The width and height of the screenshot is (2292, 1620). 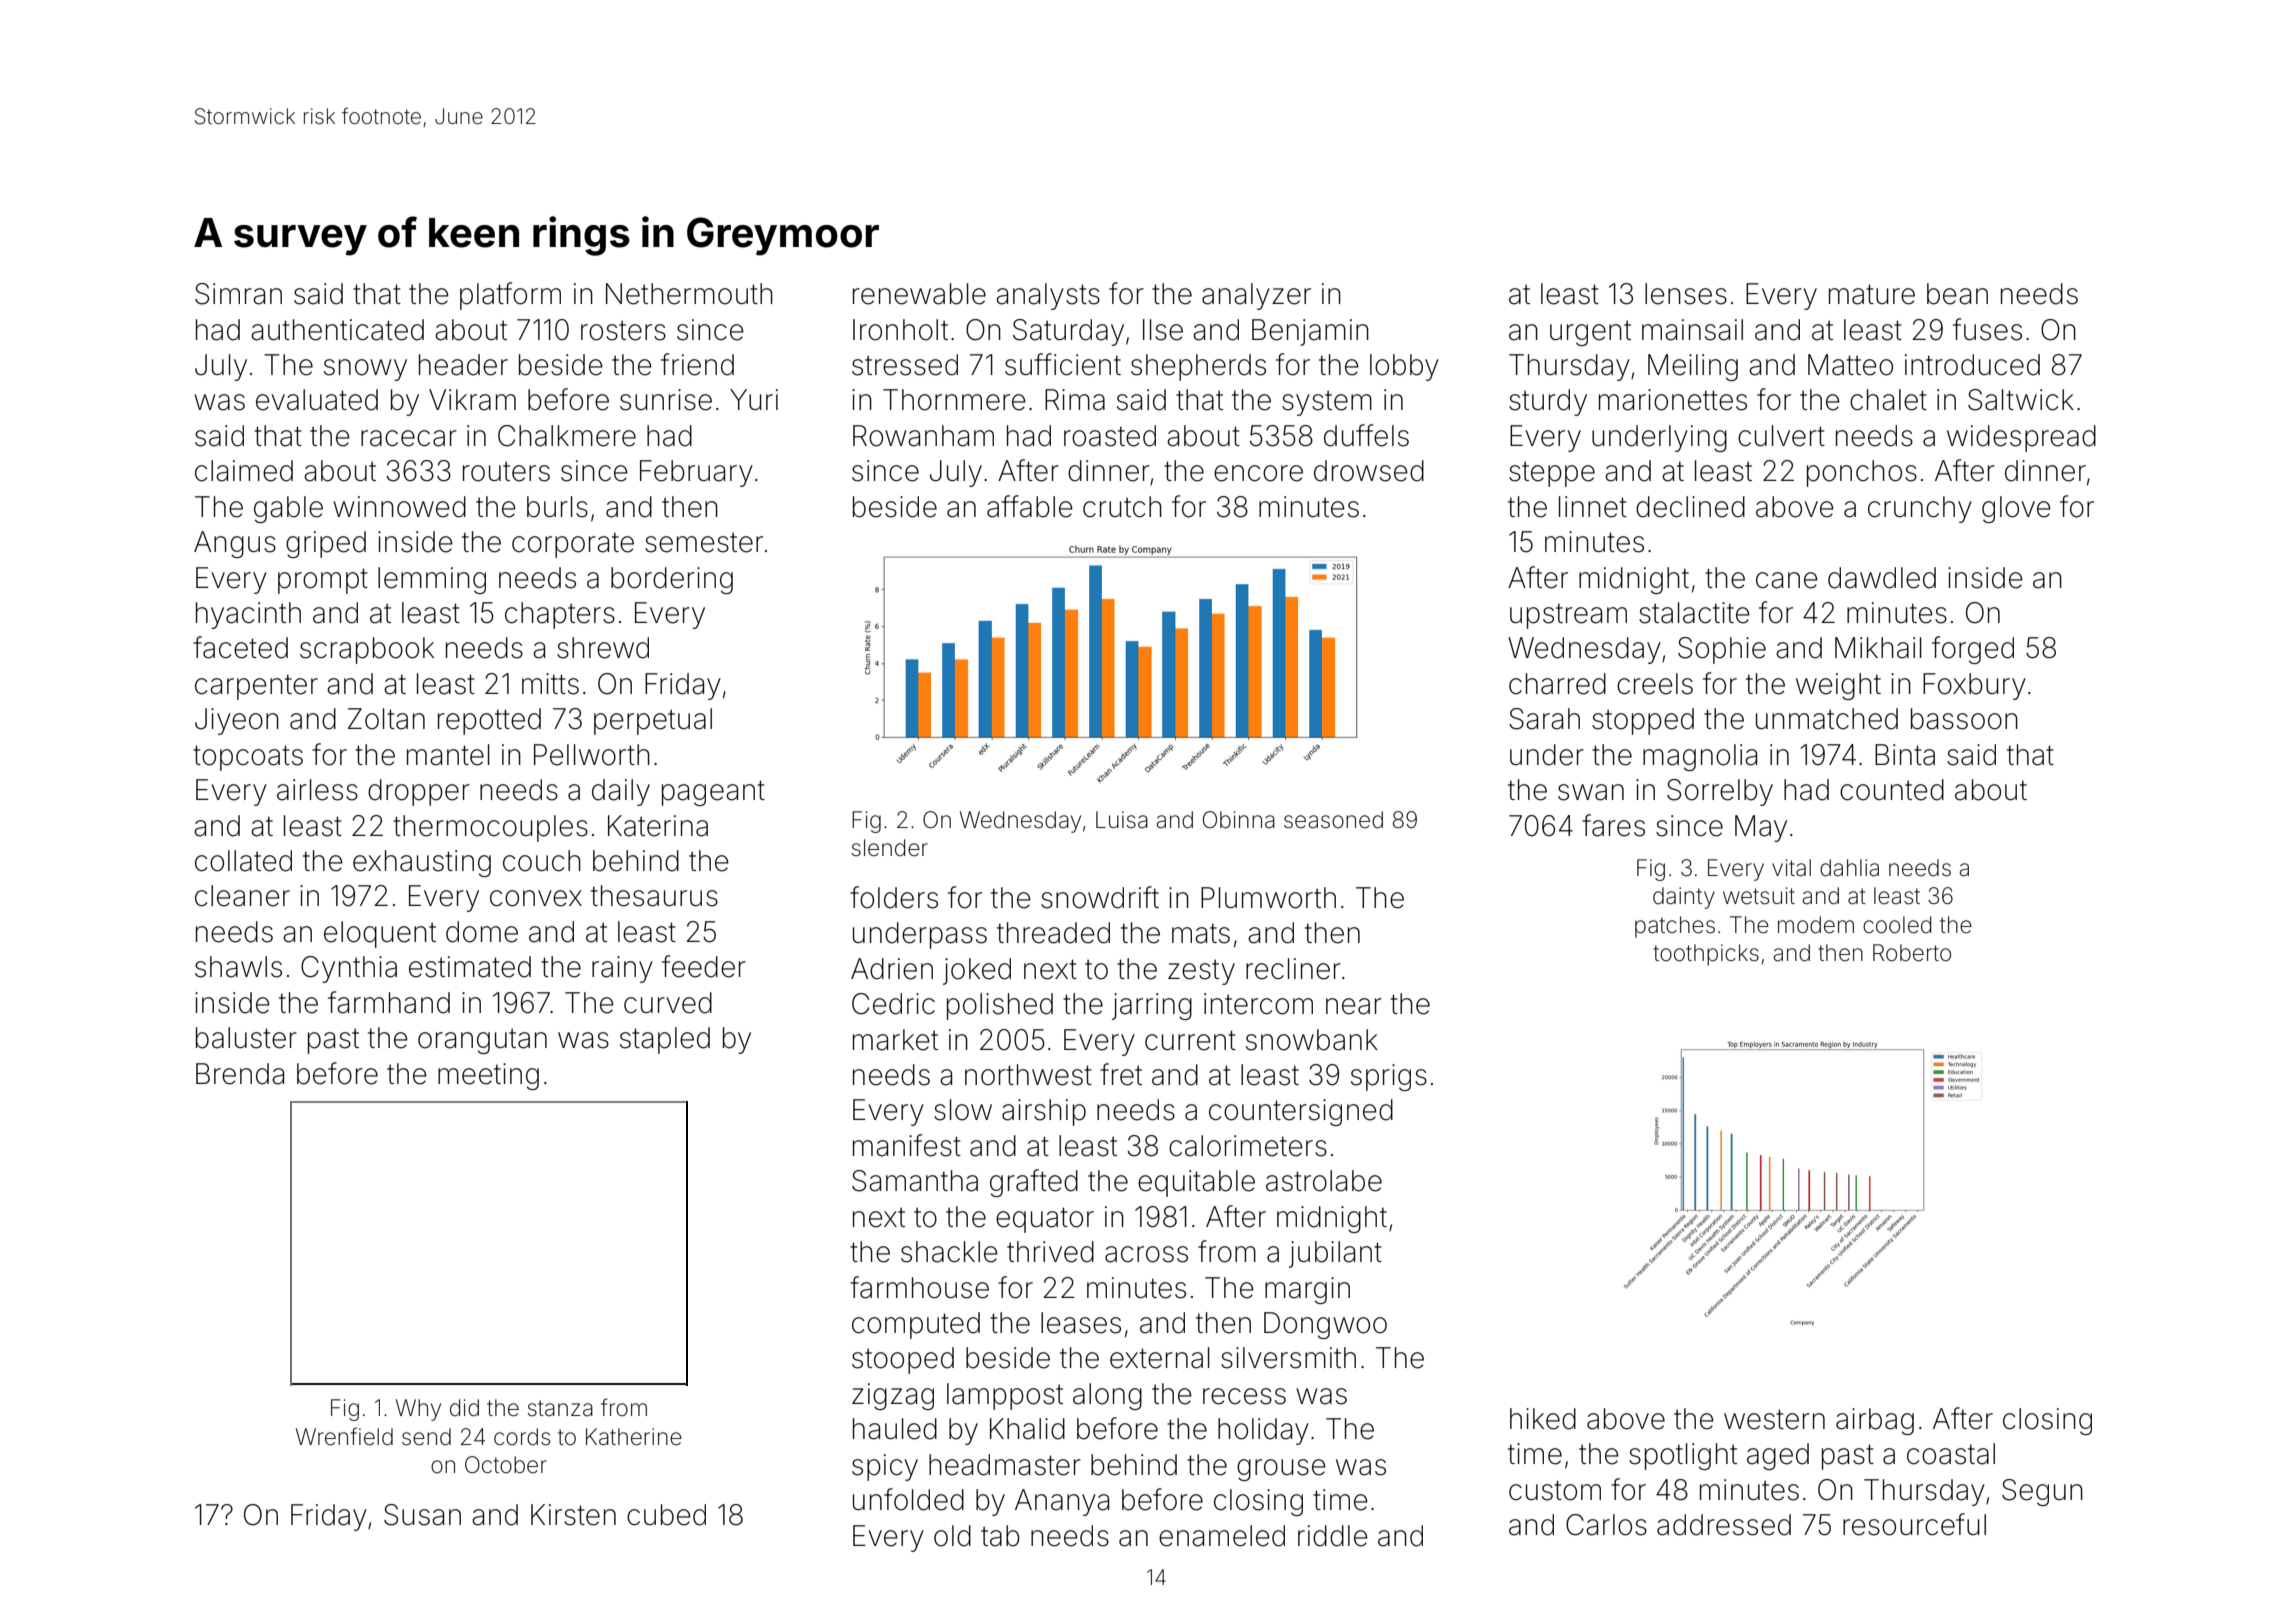 I want to click on Katherine, so click(x=634, y=1437).
